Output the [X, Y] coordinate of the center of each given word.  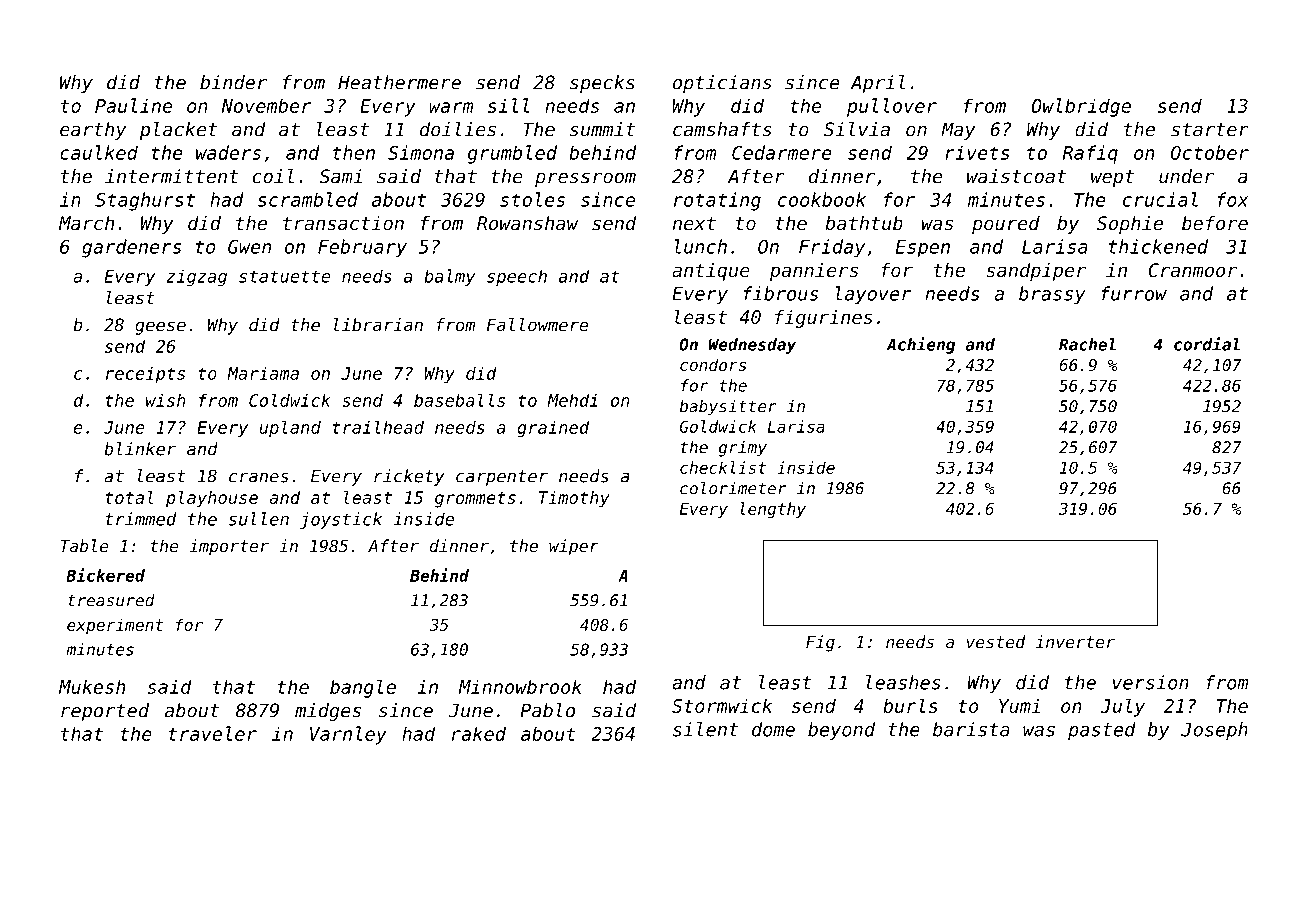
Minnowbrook [520, 686]
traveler [213, 733]
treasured [111, 600]
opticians [722, 84]
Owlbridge [1081, 107]
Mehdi [572, 400]
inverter [1075, 641]
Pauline [133, 105]
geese [160, 328]
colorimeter [733, 488]
